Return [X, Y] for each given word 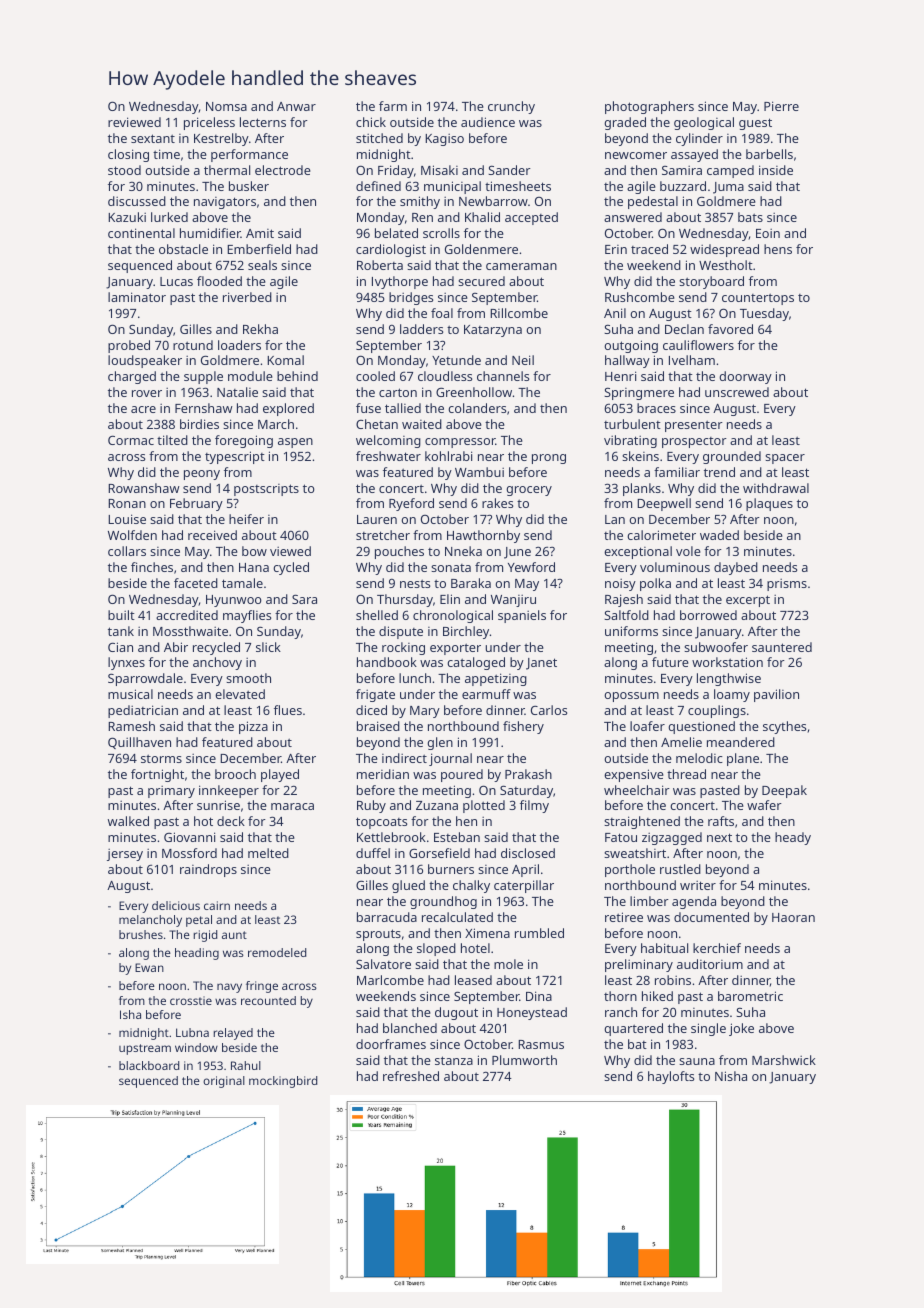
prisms [787, 585]
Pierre [781, 106]
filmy [534, 806]
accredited [187, 615]
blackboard [149, 1065]
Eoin [768, 233]
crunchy [511, 107]
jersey [125, 855]
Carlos [549, 710]
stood [124, 170]
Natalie [237, 392]
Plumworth [524, 1060]
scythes [784, 727]
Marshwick [784, 1060]
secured [481, 281]
